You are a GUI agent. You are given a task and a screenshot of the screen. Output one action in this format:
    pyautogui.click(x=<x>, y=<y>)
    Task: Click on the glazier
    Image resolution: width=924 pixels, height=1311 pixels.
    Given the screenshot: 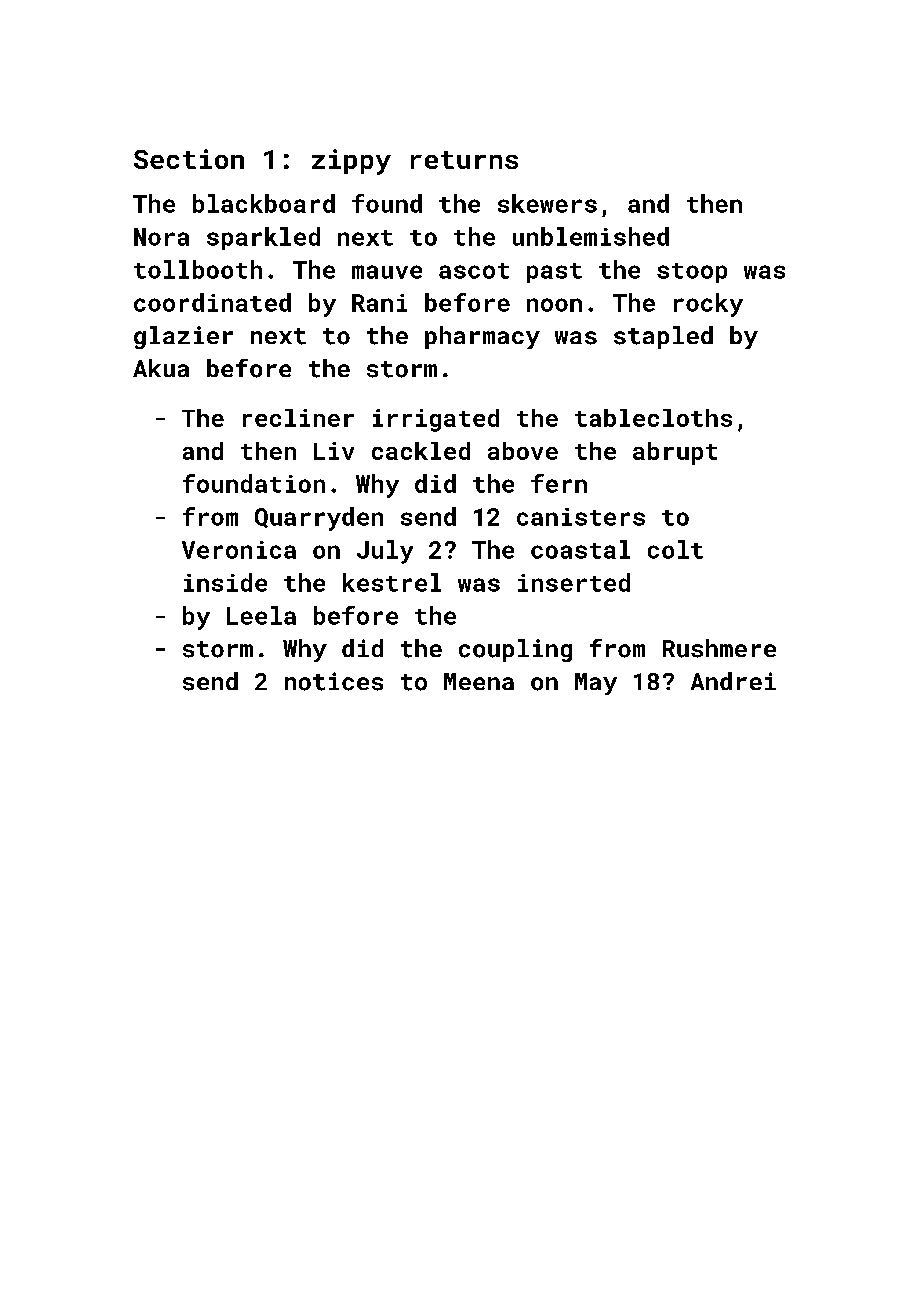 What is the action you would take?
    pyautogui.click(x=183, y=337)
